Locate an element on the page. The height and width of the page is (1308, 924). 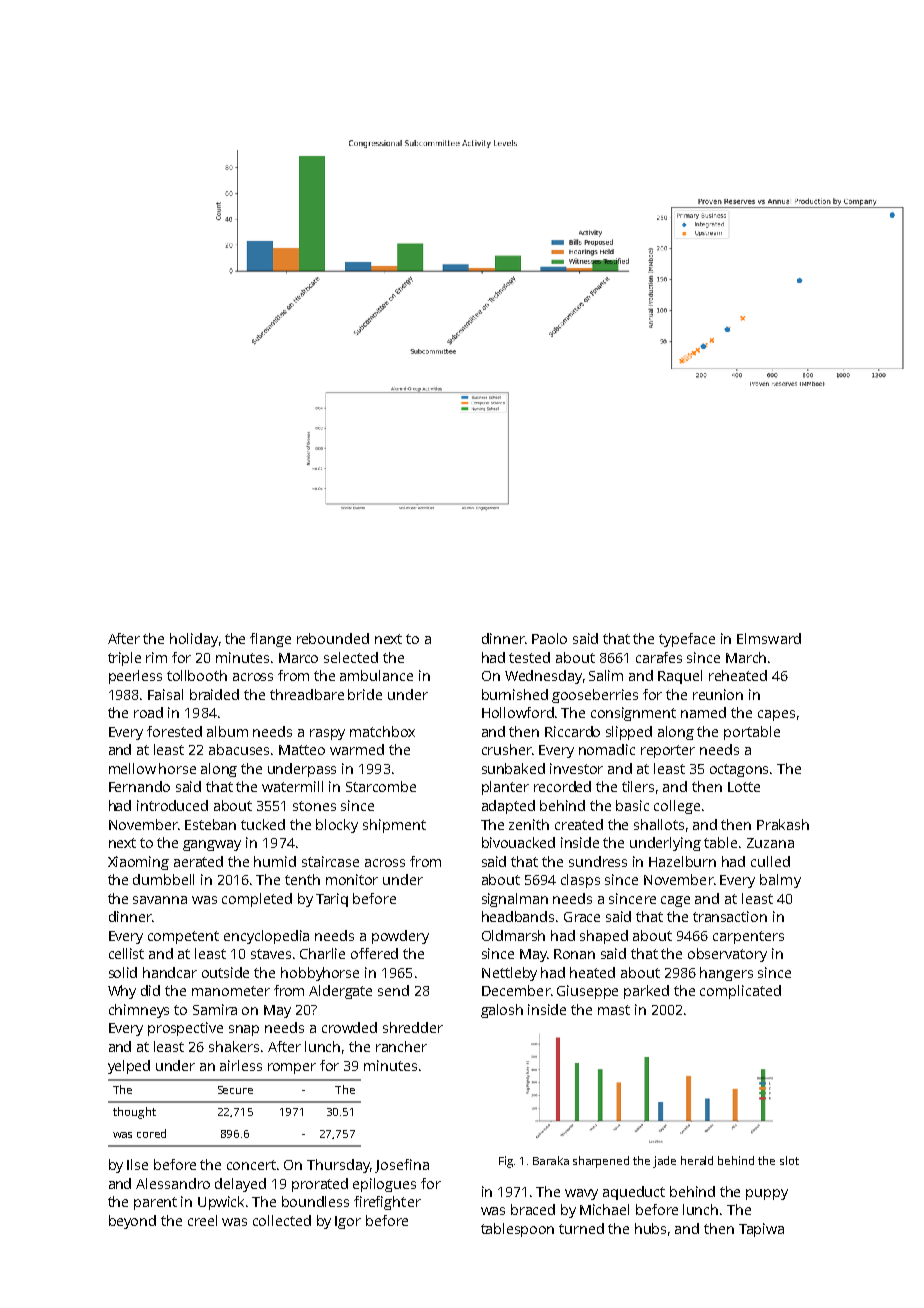
rancher is located at coordinates (401, 1046).
